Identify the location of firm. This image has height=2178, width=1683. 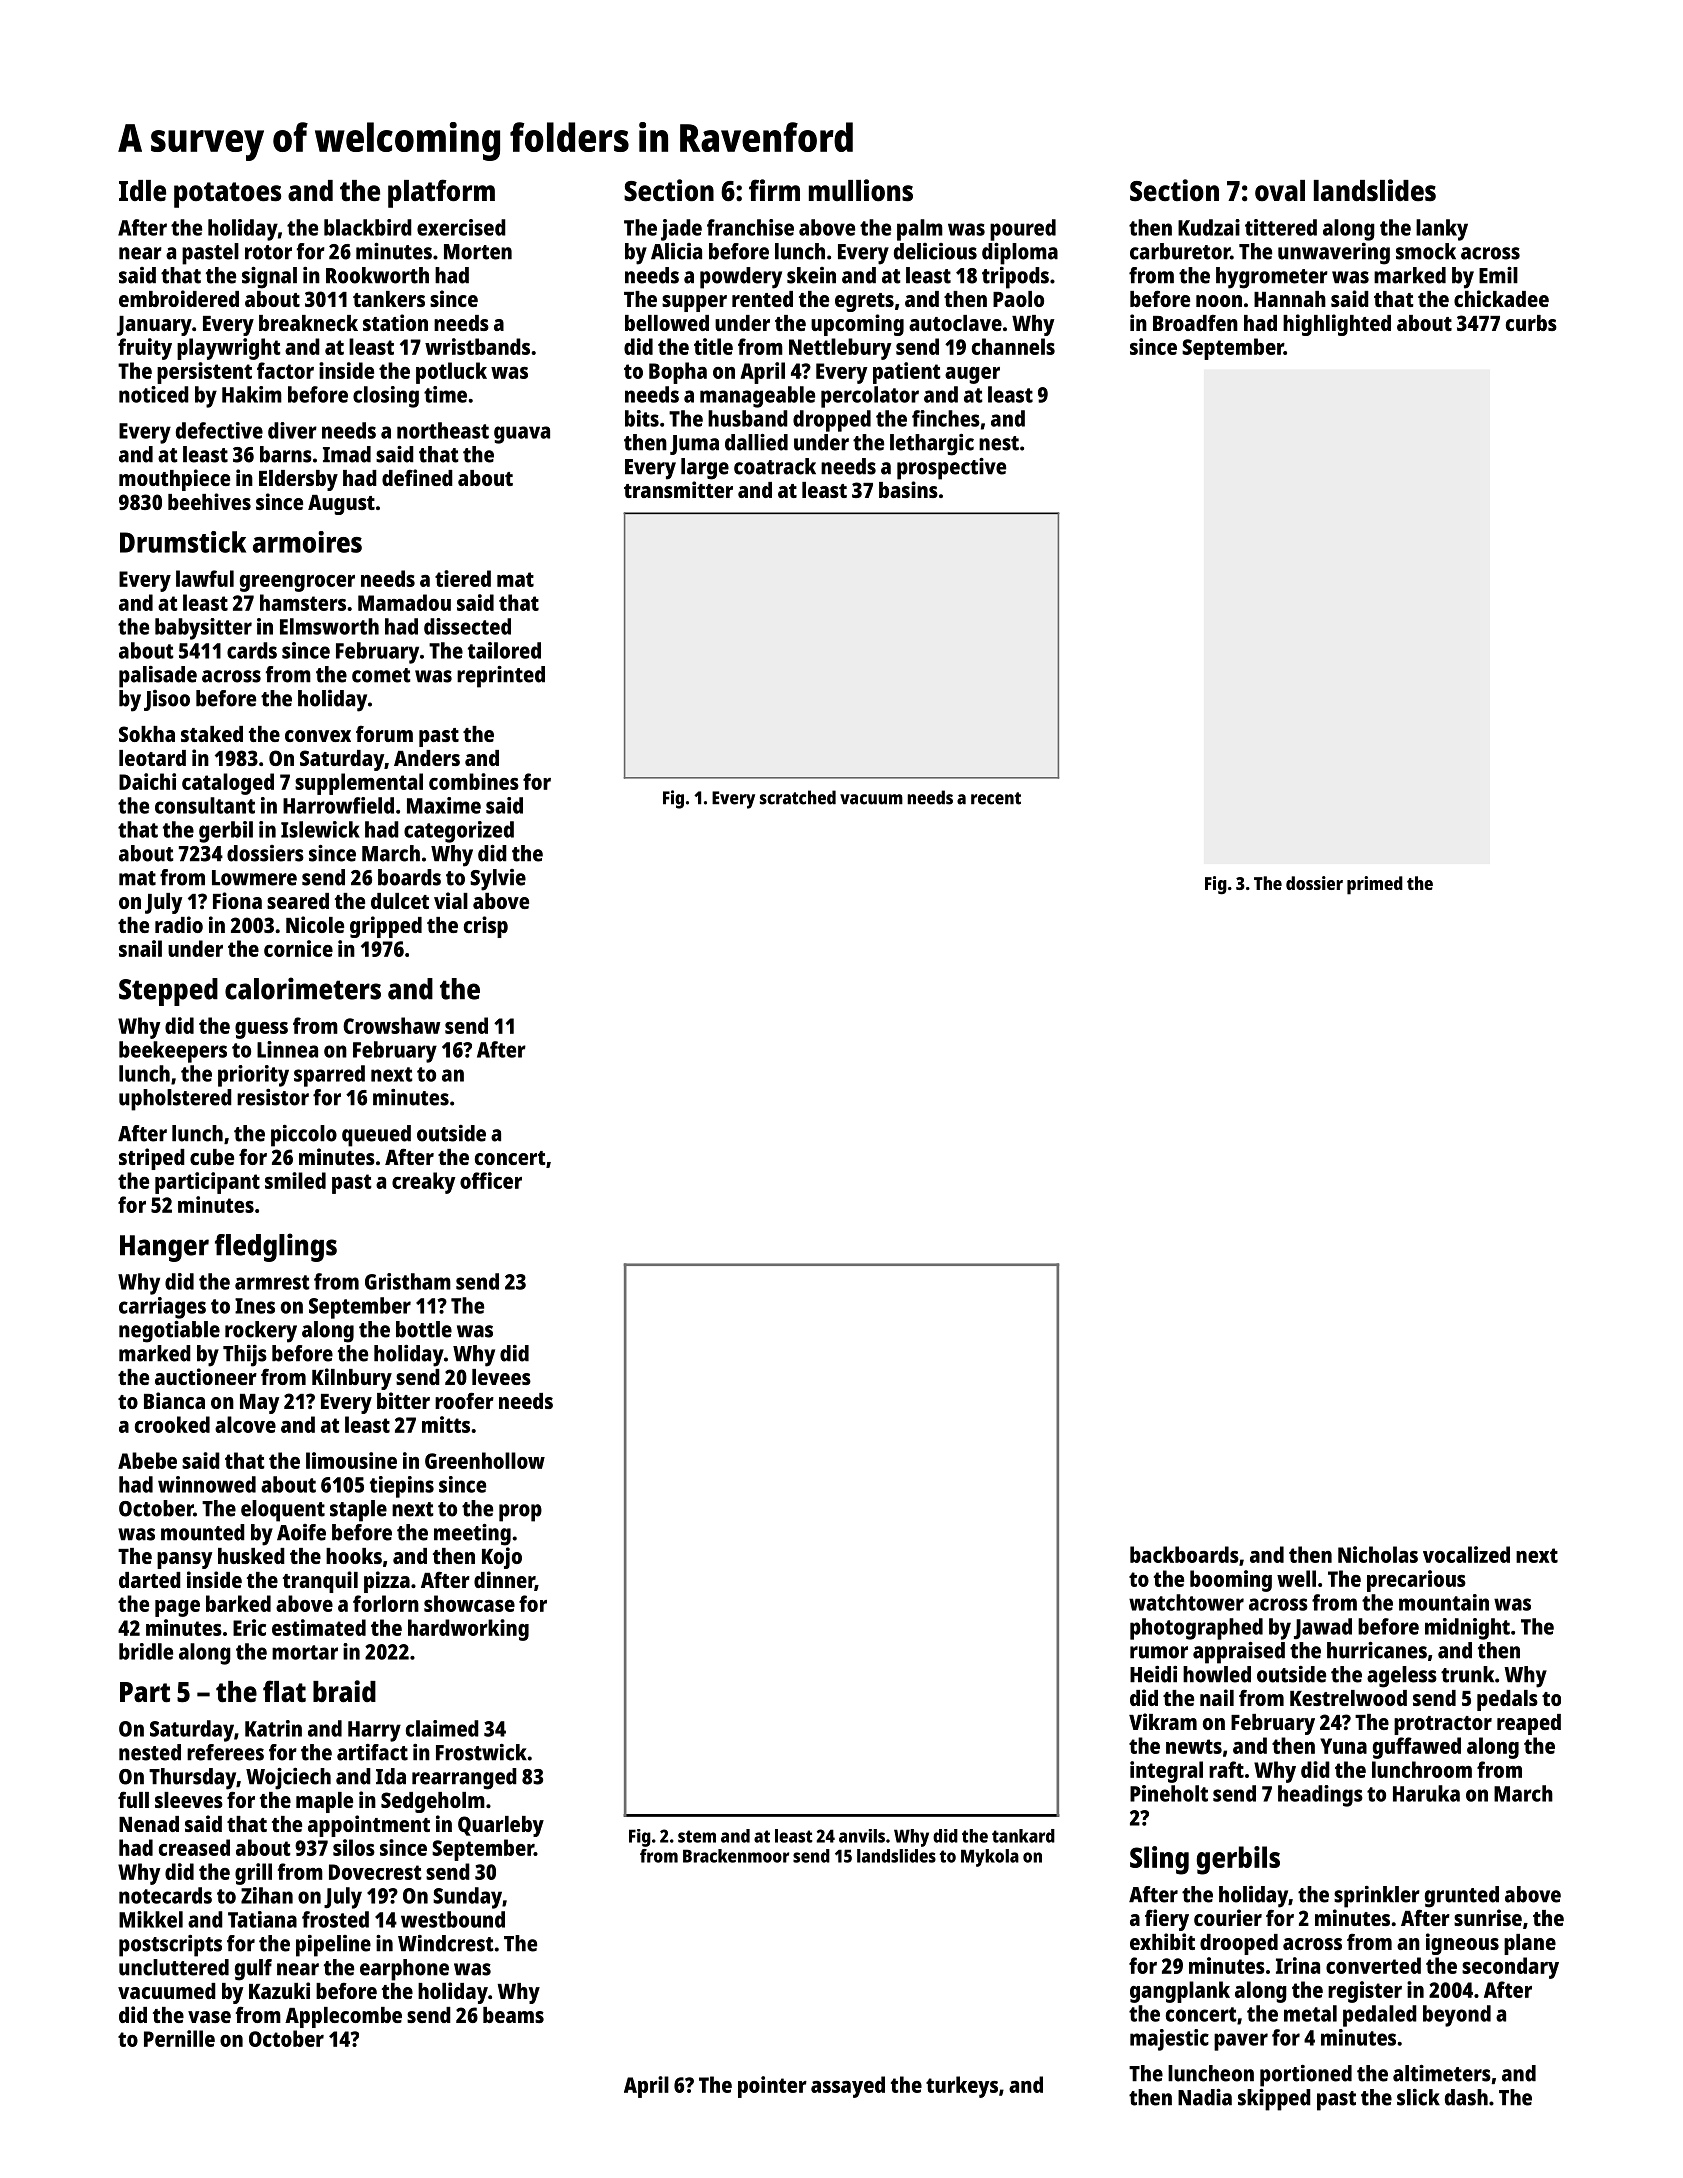
(774, 190).
